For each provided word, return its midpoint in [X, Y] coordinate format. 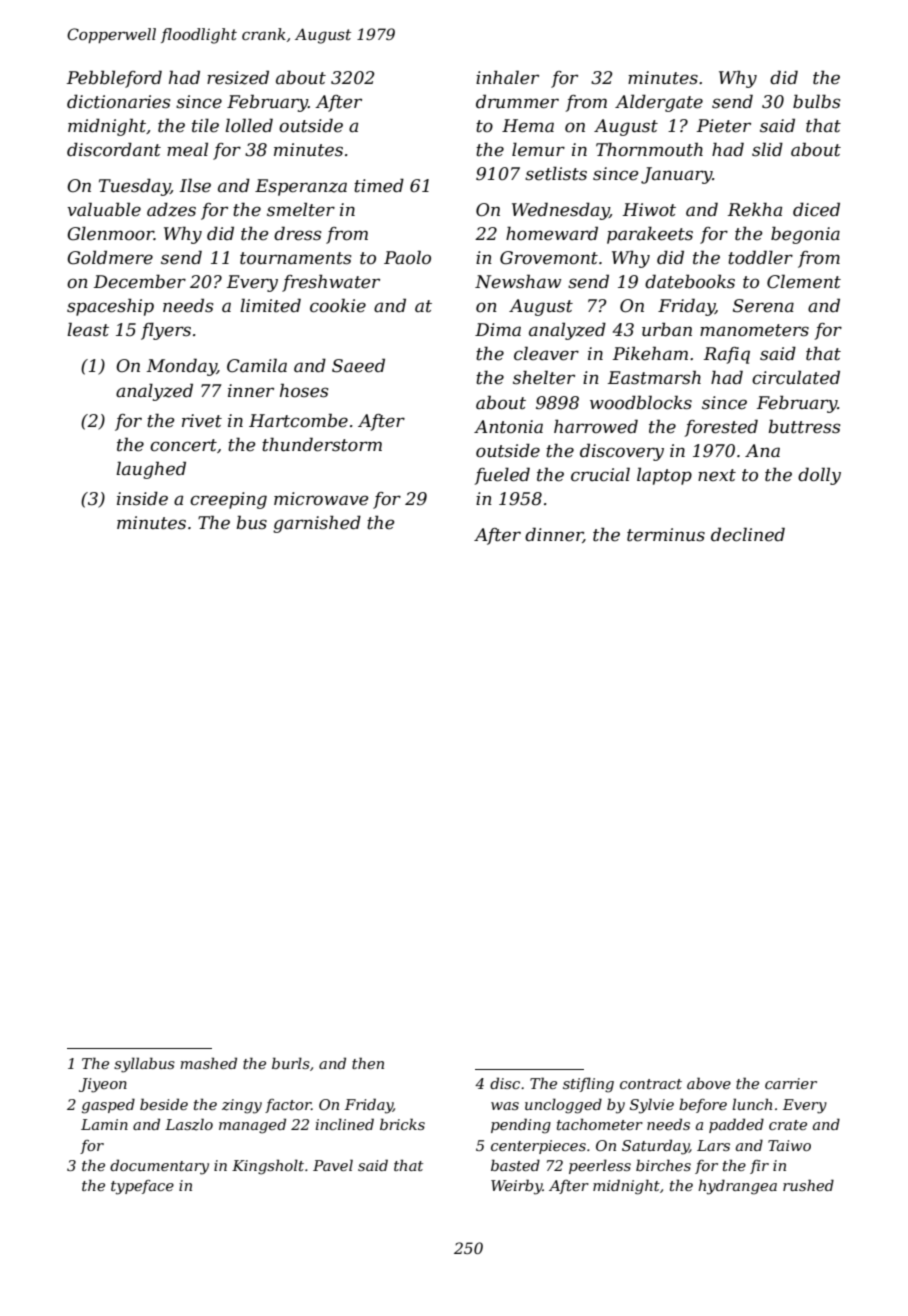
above [709, 1083]
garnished [317, 524]
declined [748, 534]
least [88, 329]
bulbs [816, 101]
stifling [588, 1085]
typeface [142, 1187]
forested [721, 428]
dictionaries [118, 102]
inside [142, 499]
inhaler [507, 77]
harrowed [596, 426]
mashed [208, 1063]
